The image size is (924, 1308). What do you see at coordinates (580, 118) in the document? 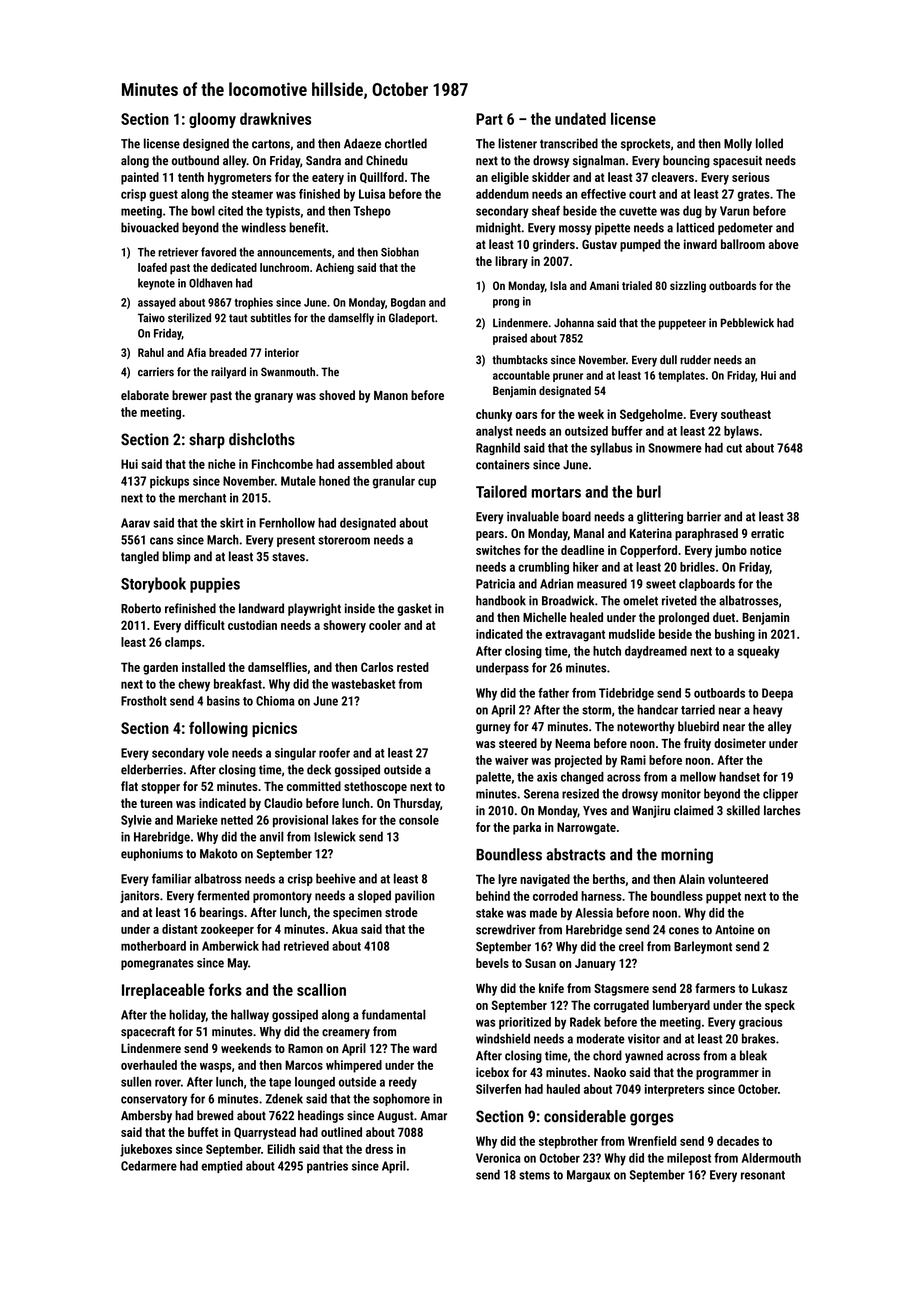
I see `undated` at bounding box center [580, 118].
